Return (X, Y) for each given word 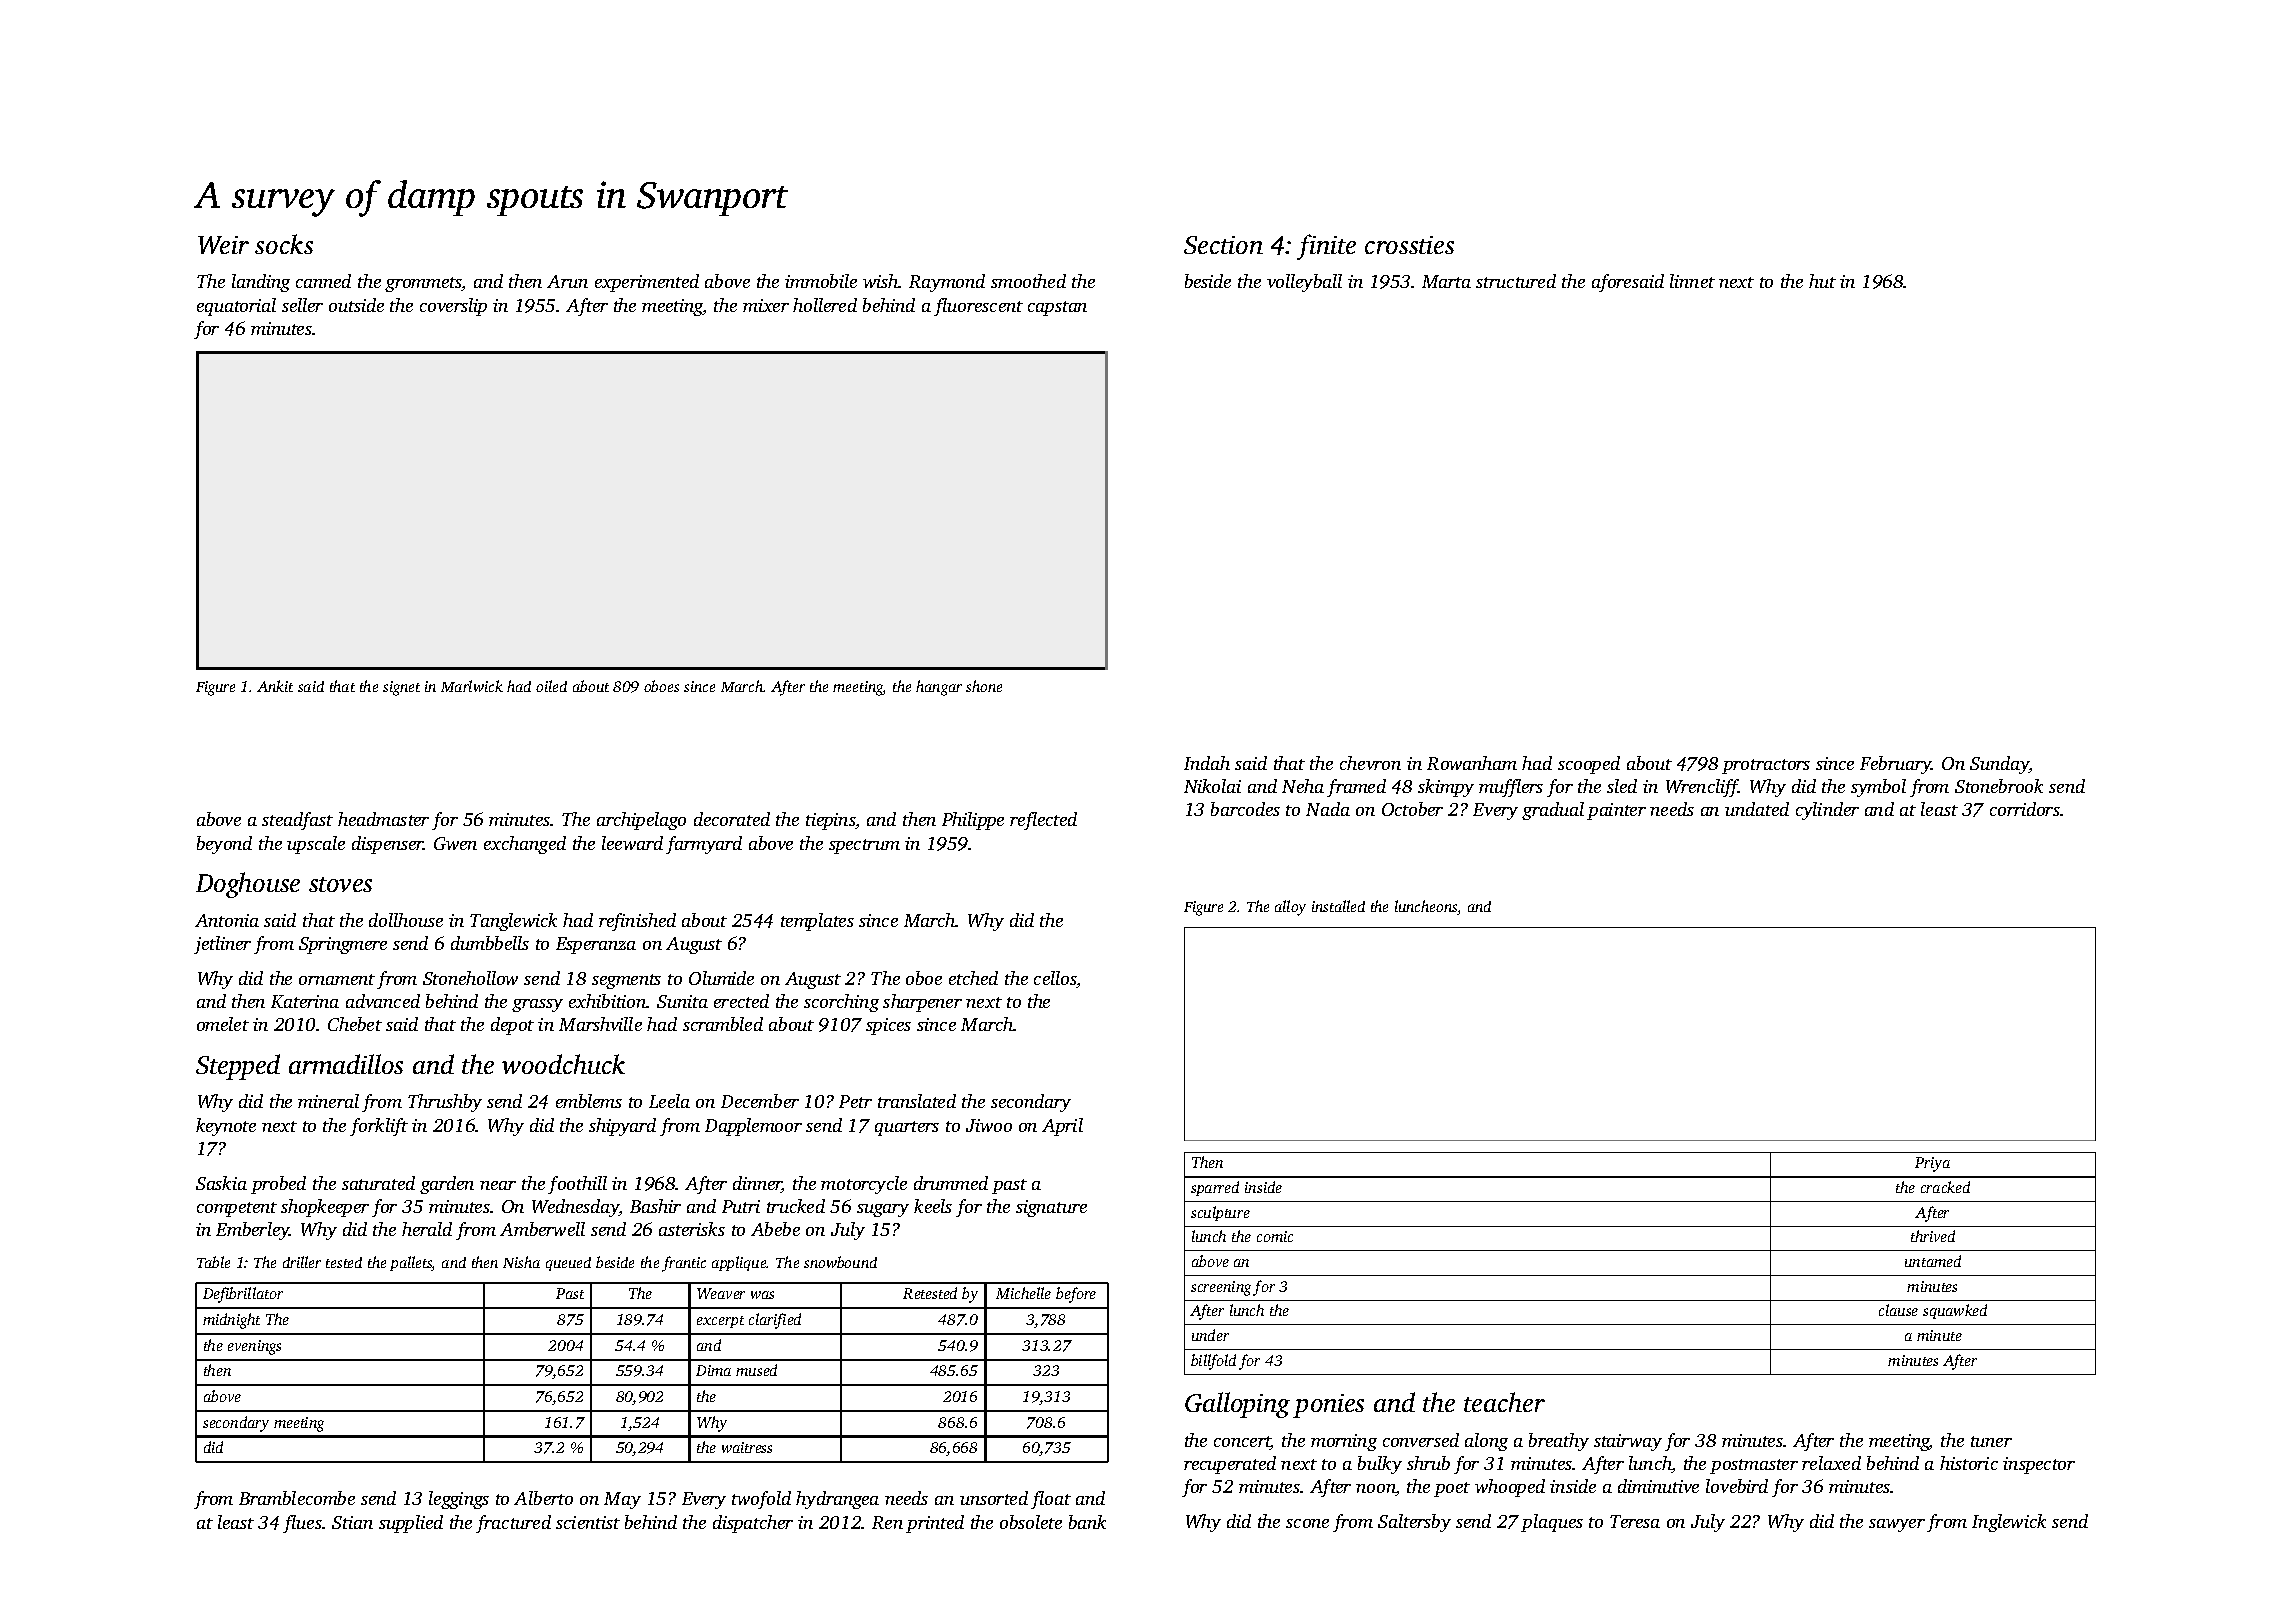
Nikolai (1212, 786)
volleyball (1304, 283)
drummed (951, 1183)
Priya (1932, 1164)
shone (984, 686)
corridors (2025, 809)
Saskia (221, 1183)
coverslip (453, 307)
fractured (513, 1524)
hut (1822, 281)
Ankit (275, 686)
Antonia (227, 920)
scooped (1589, 765)
